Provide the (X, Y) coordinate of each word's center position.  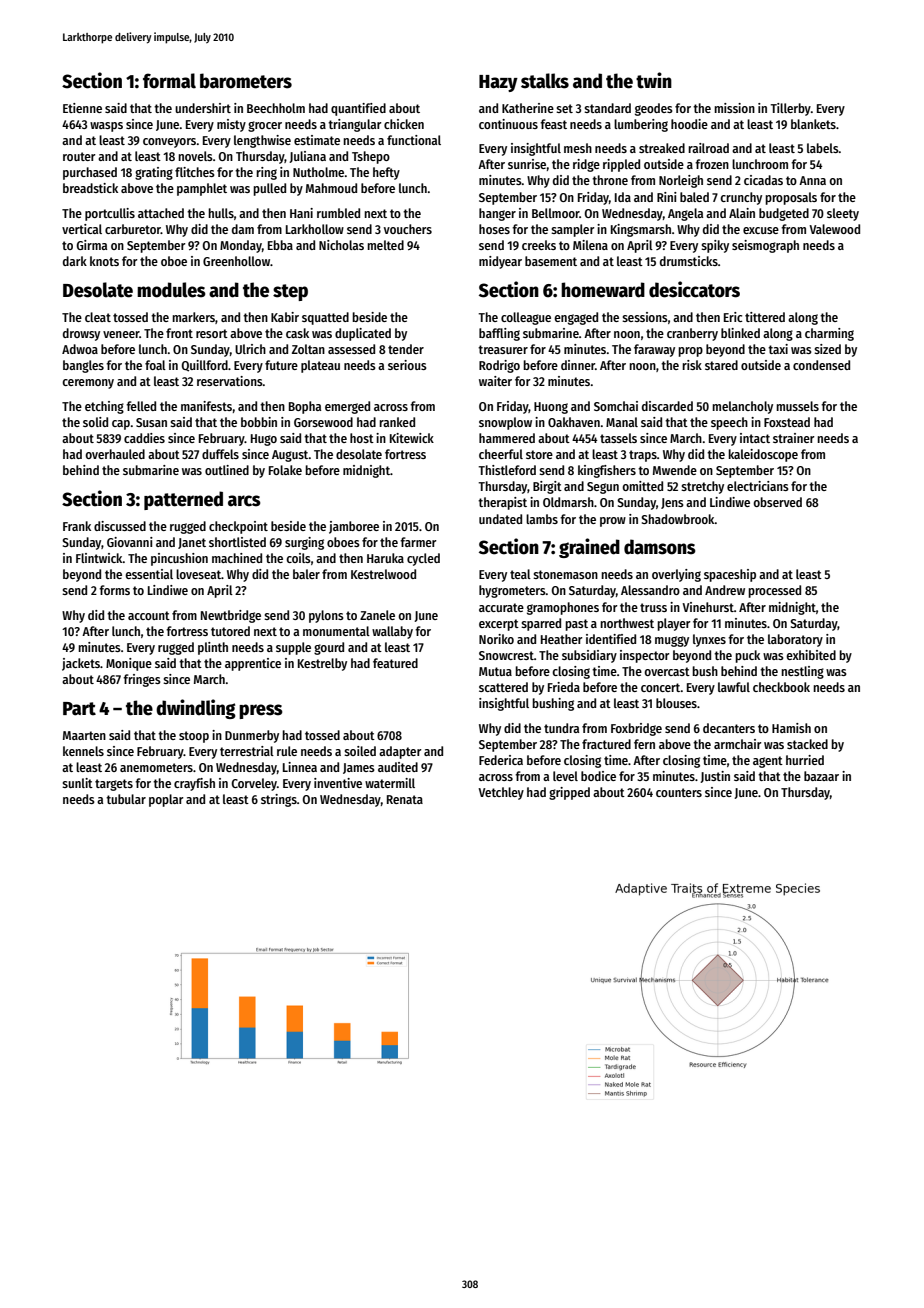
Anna (812, 180)
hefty (386, 173)
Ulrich (250, 349)
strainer (794, 438)
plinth (213, 648)
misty (231, 125)
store (539, 454)
